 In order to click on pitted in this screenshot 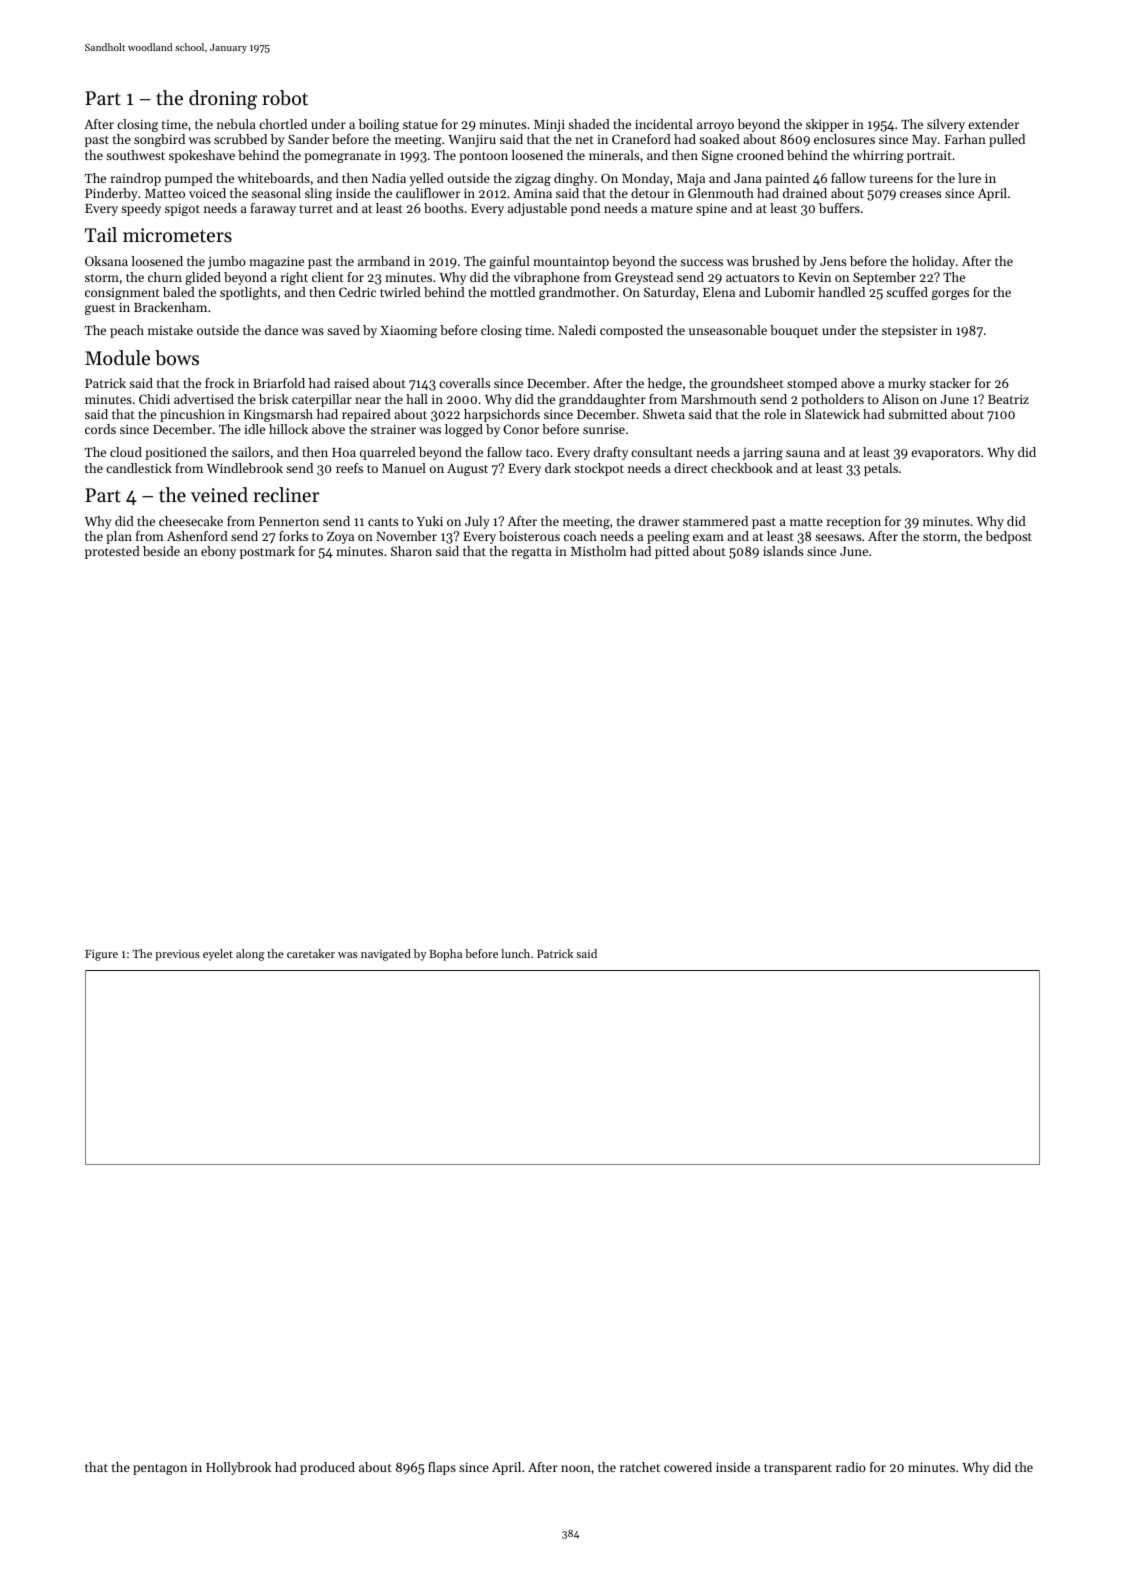, I will do `click(672, 552)`.
